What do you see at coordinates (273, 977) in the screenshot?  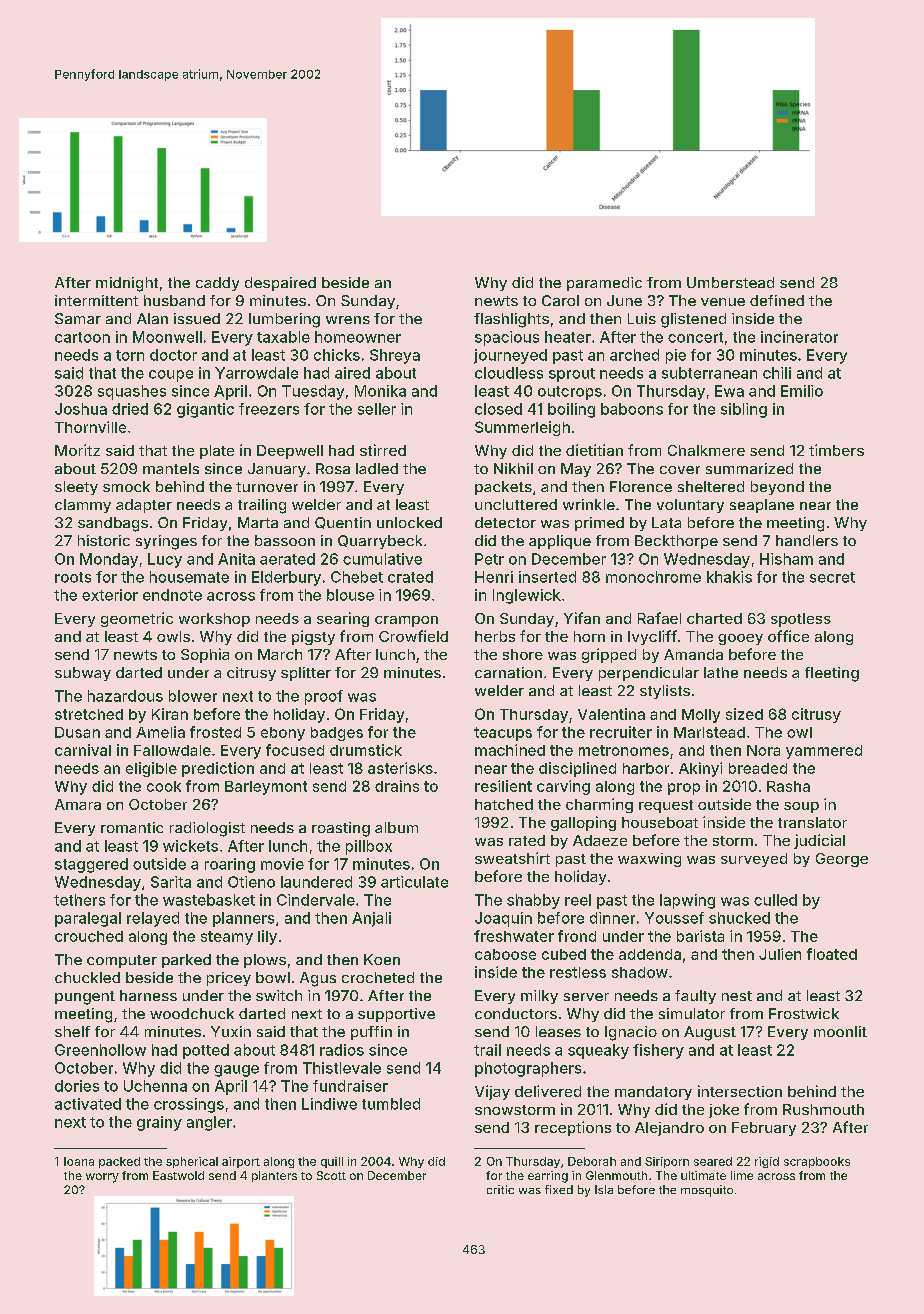 I see `bowl` at bounding box center [273, 977].
